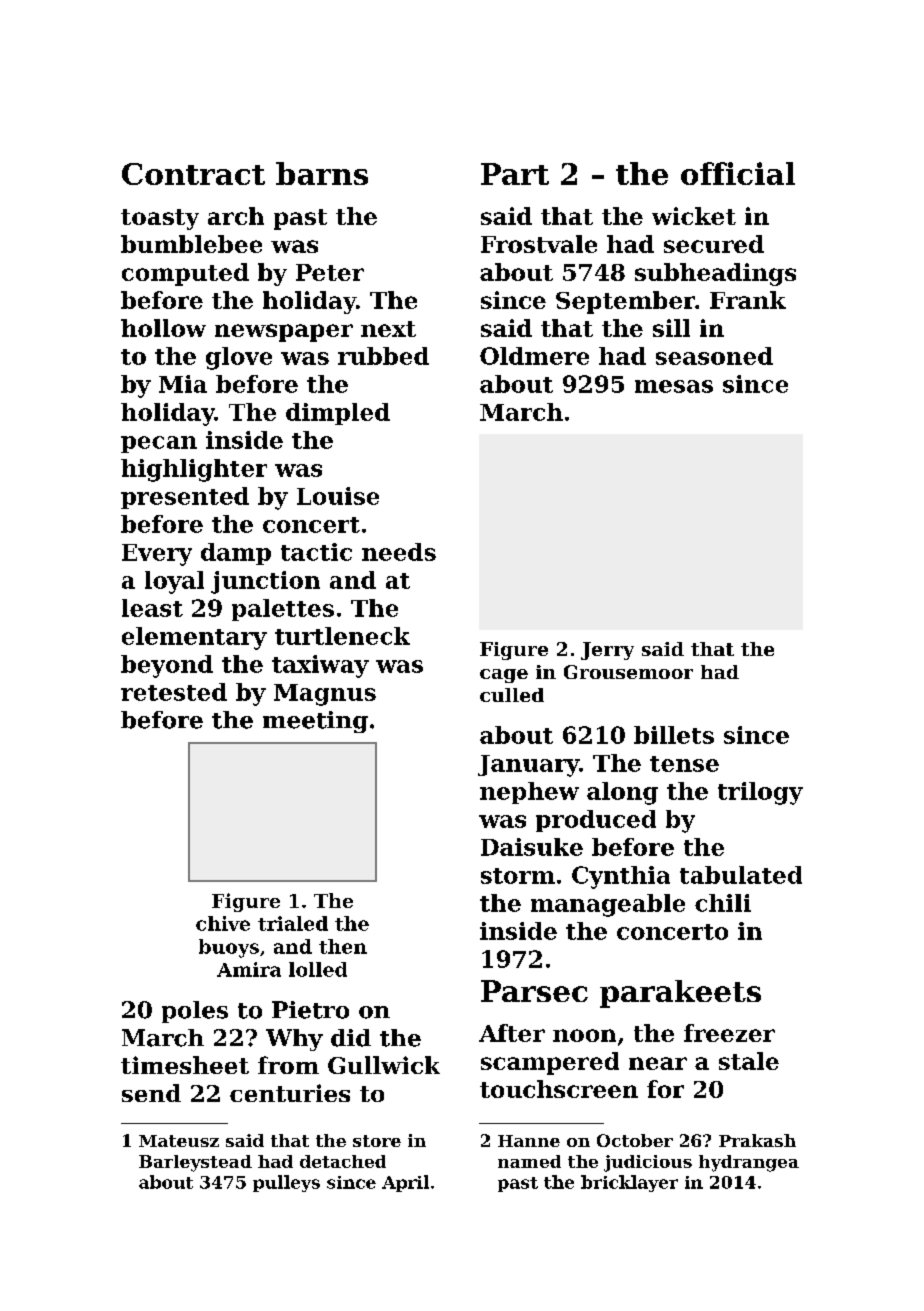 This document has width=924, height=1311. Describe the element at coordinates (195, 1012) in the document. I see `poles` at that location.
